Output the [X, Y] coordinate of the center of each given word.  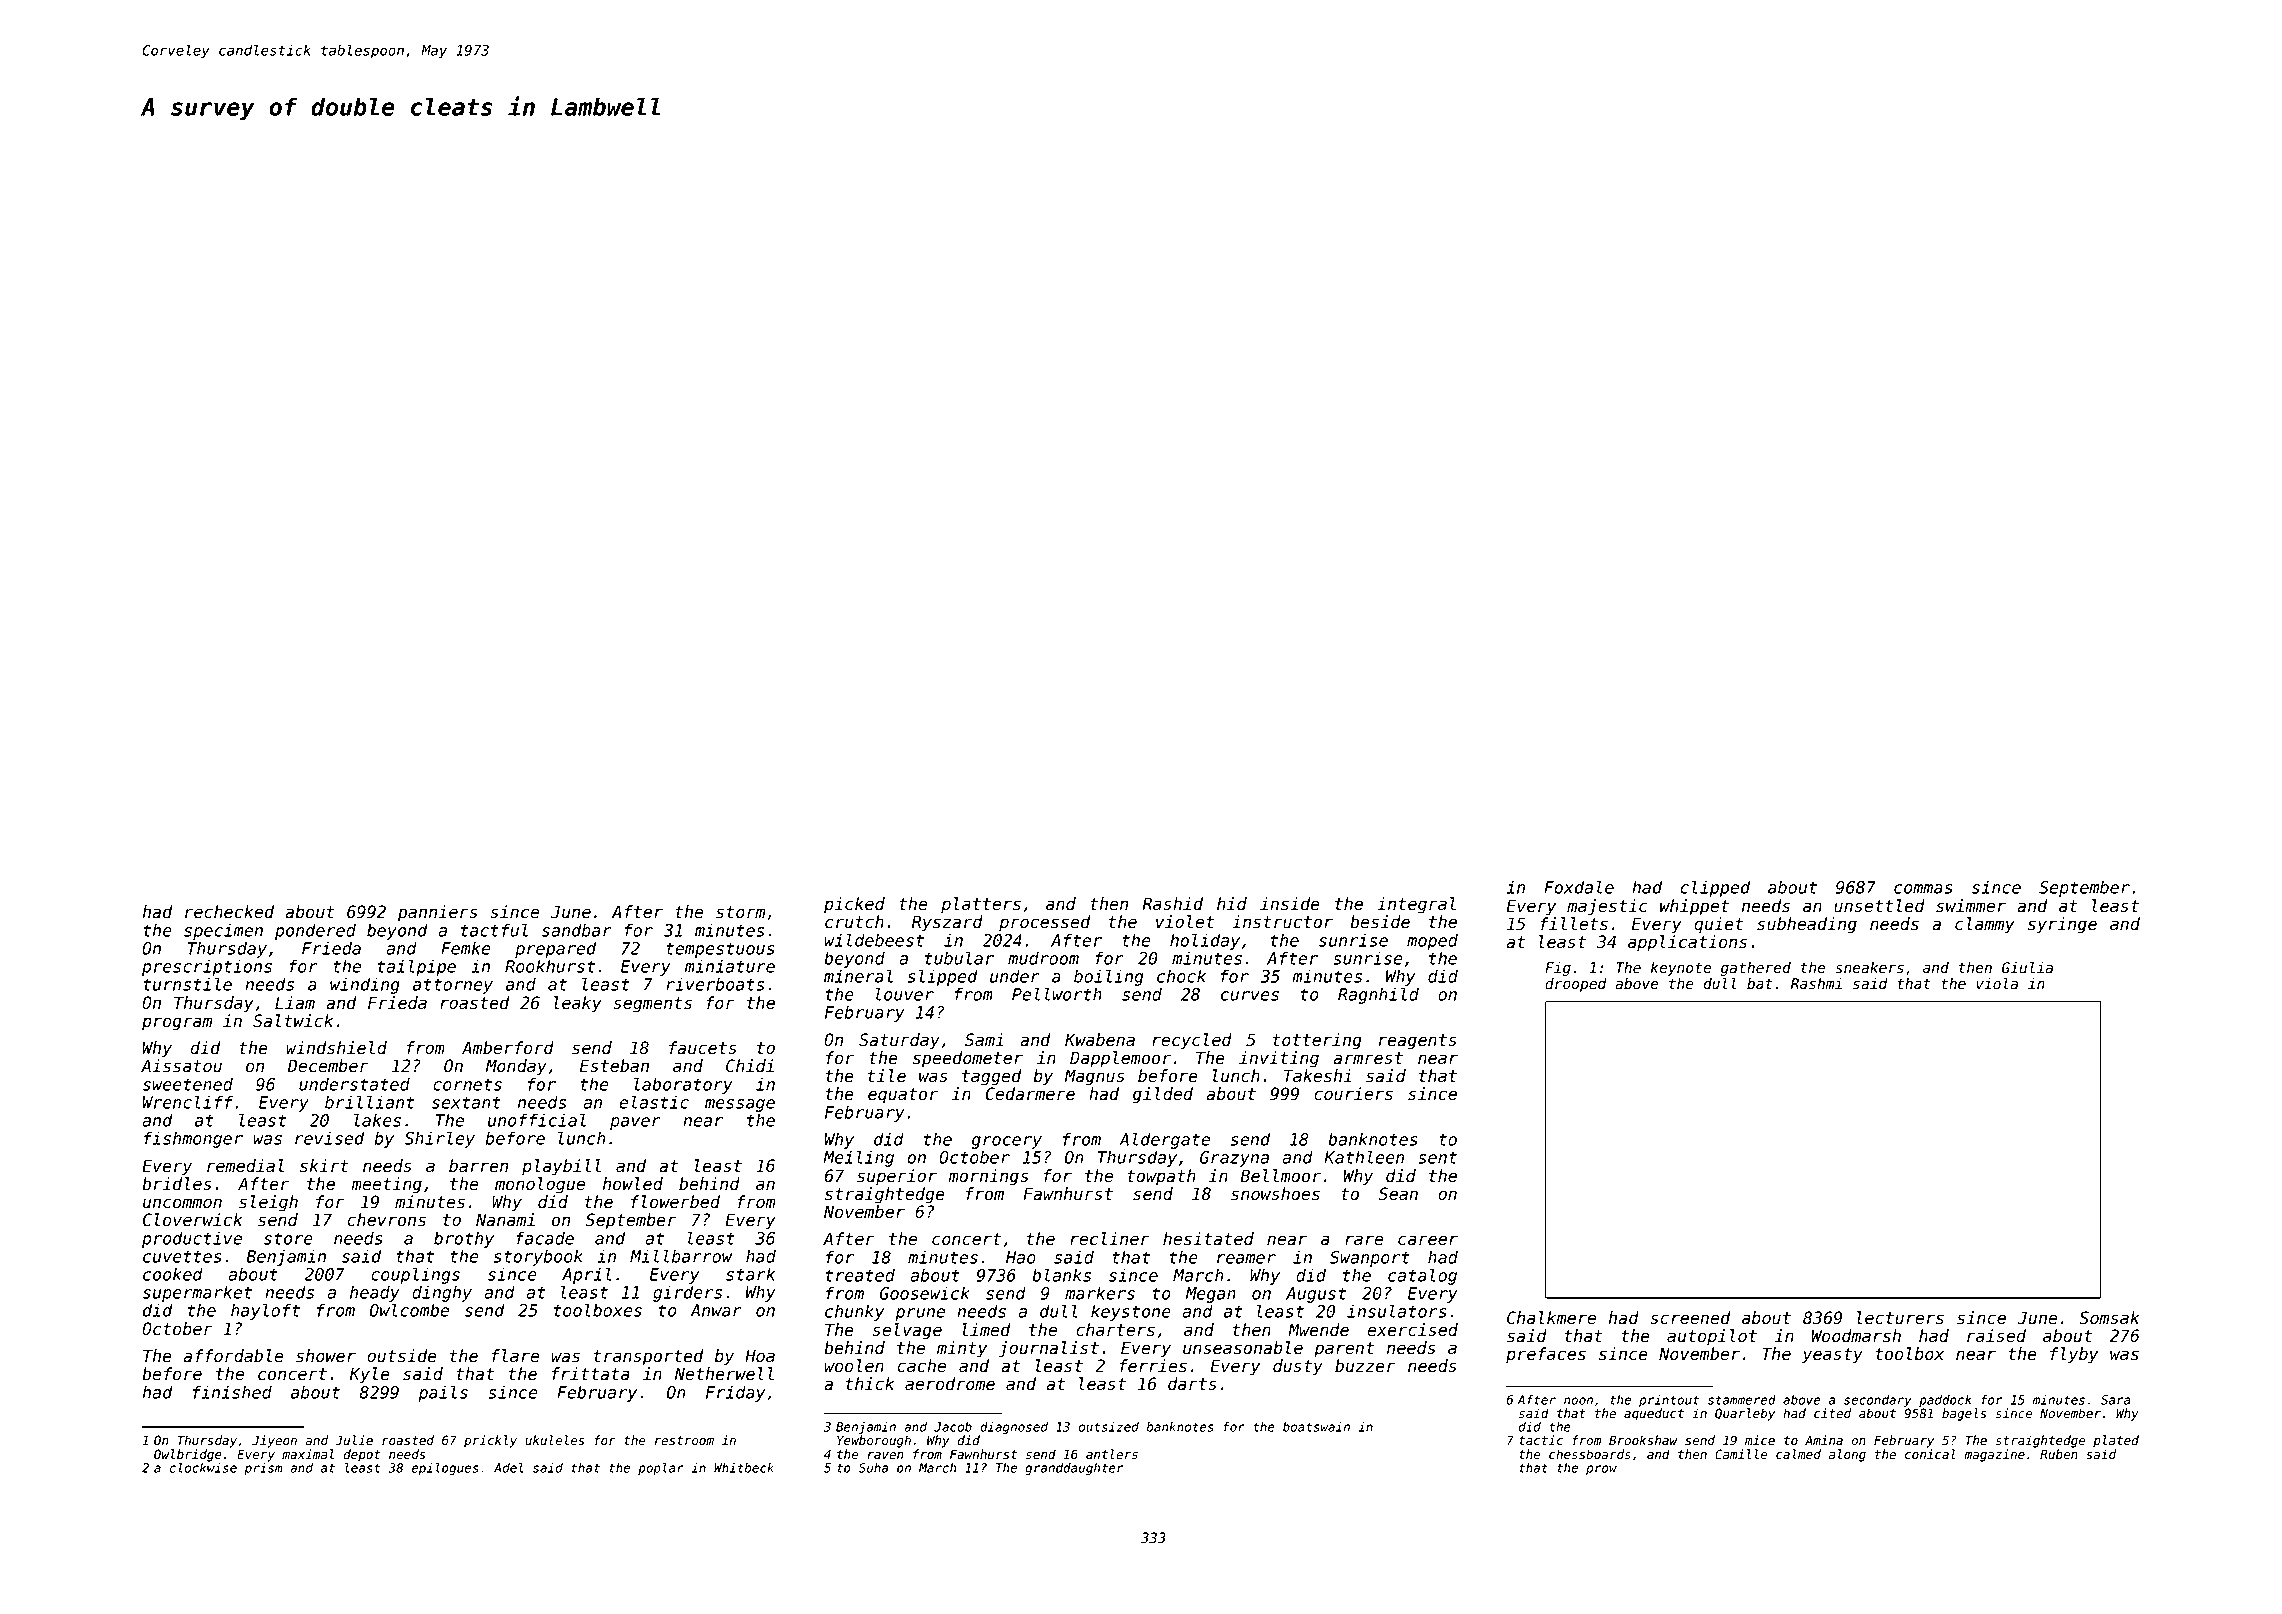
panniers [438, 913]
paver [635, 1123]
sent [1437, 1157]
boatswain [1316, 1427]
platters [981, 905]
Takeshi [1318, 1076]
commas [1923, 889]
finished [232, 1392]
